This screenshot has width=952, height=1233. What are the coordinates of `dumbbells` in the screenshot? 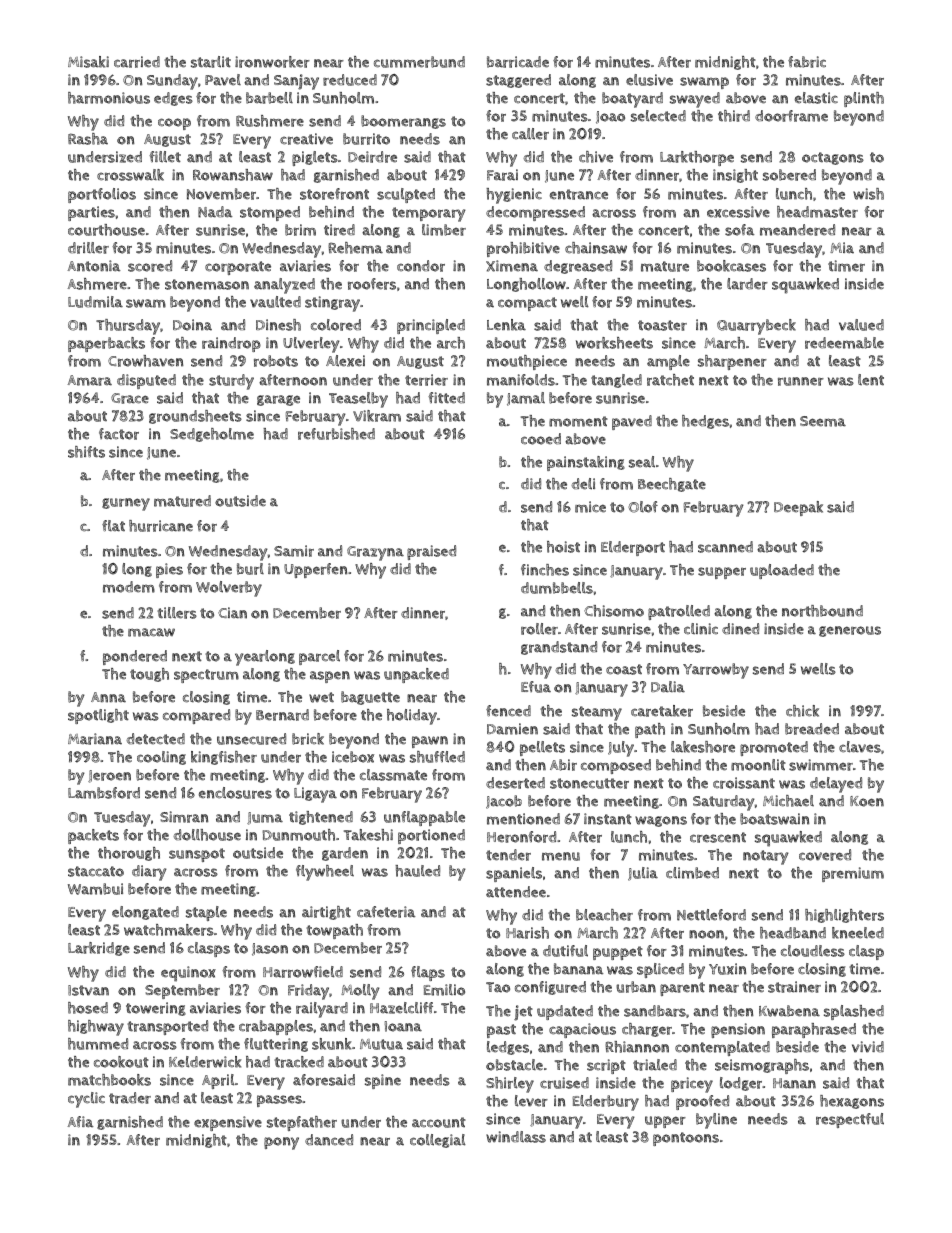 It's located at (557, 588).
